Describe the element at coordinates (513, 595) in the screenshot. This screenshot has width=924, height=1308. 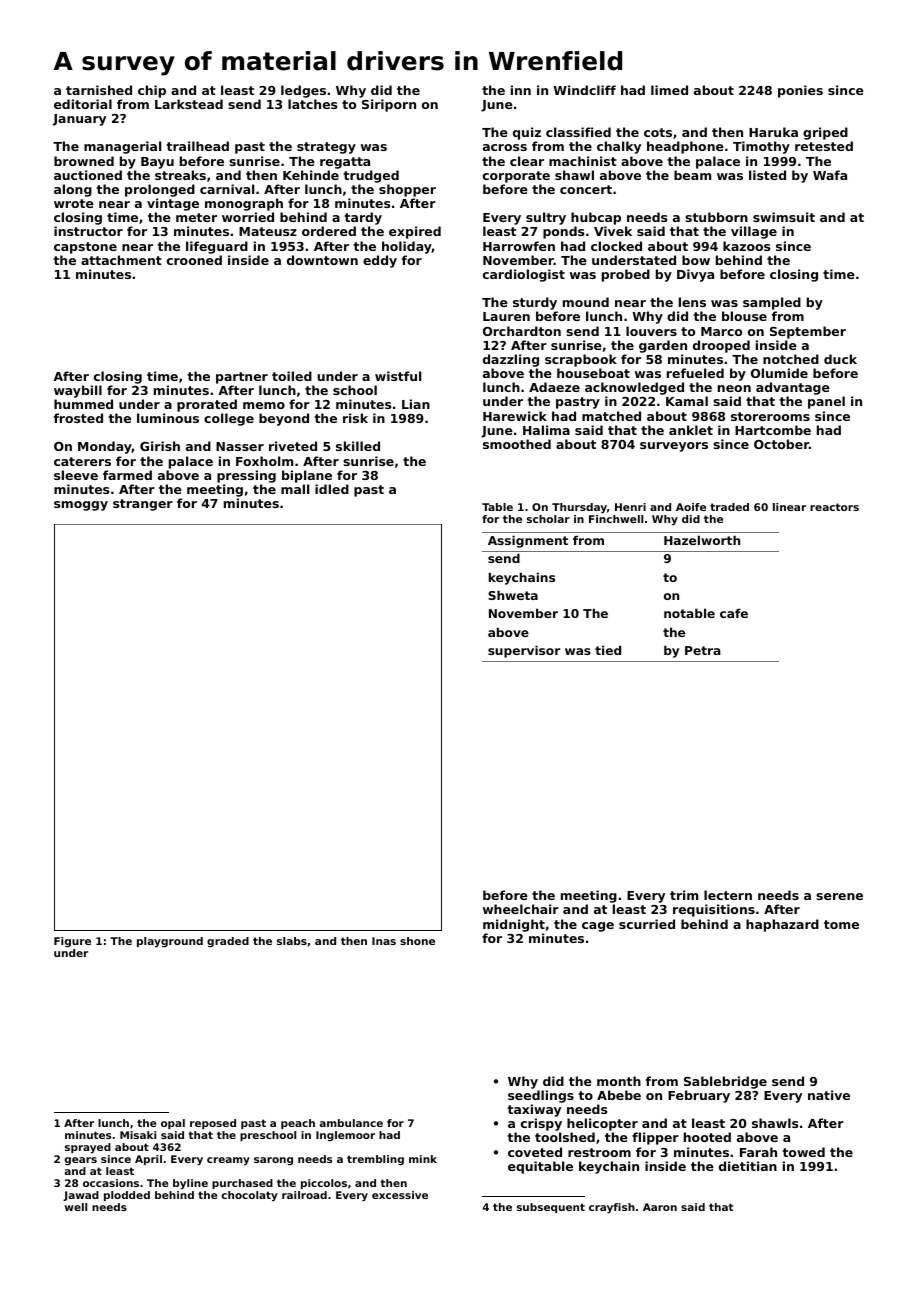
I see `Shweta` at that location.
